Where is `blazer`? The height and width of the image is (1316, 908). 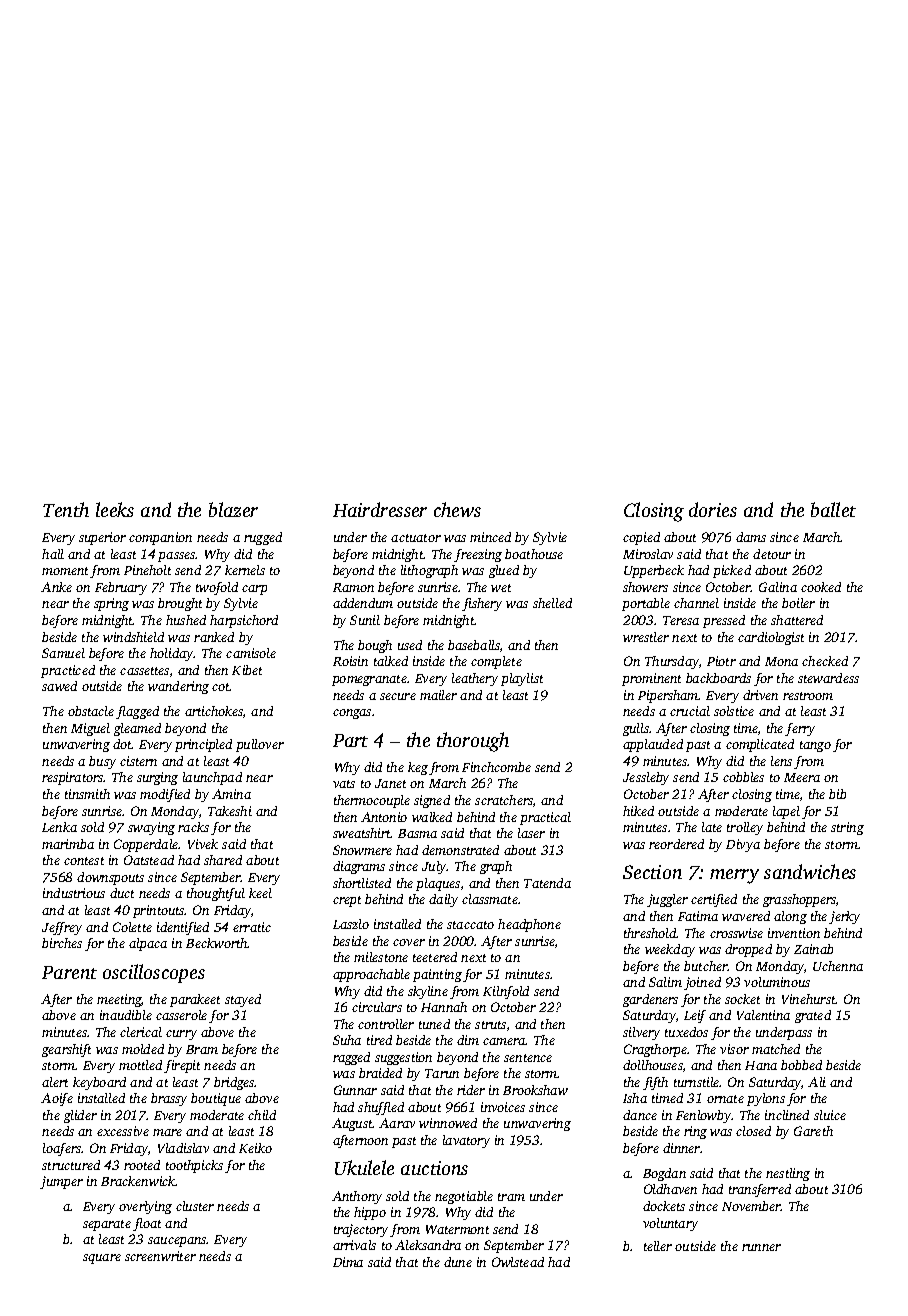
blazer is located at coordinates (233, 509).
